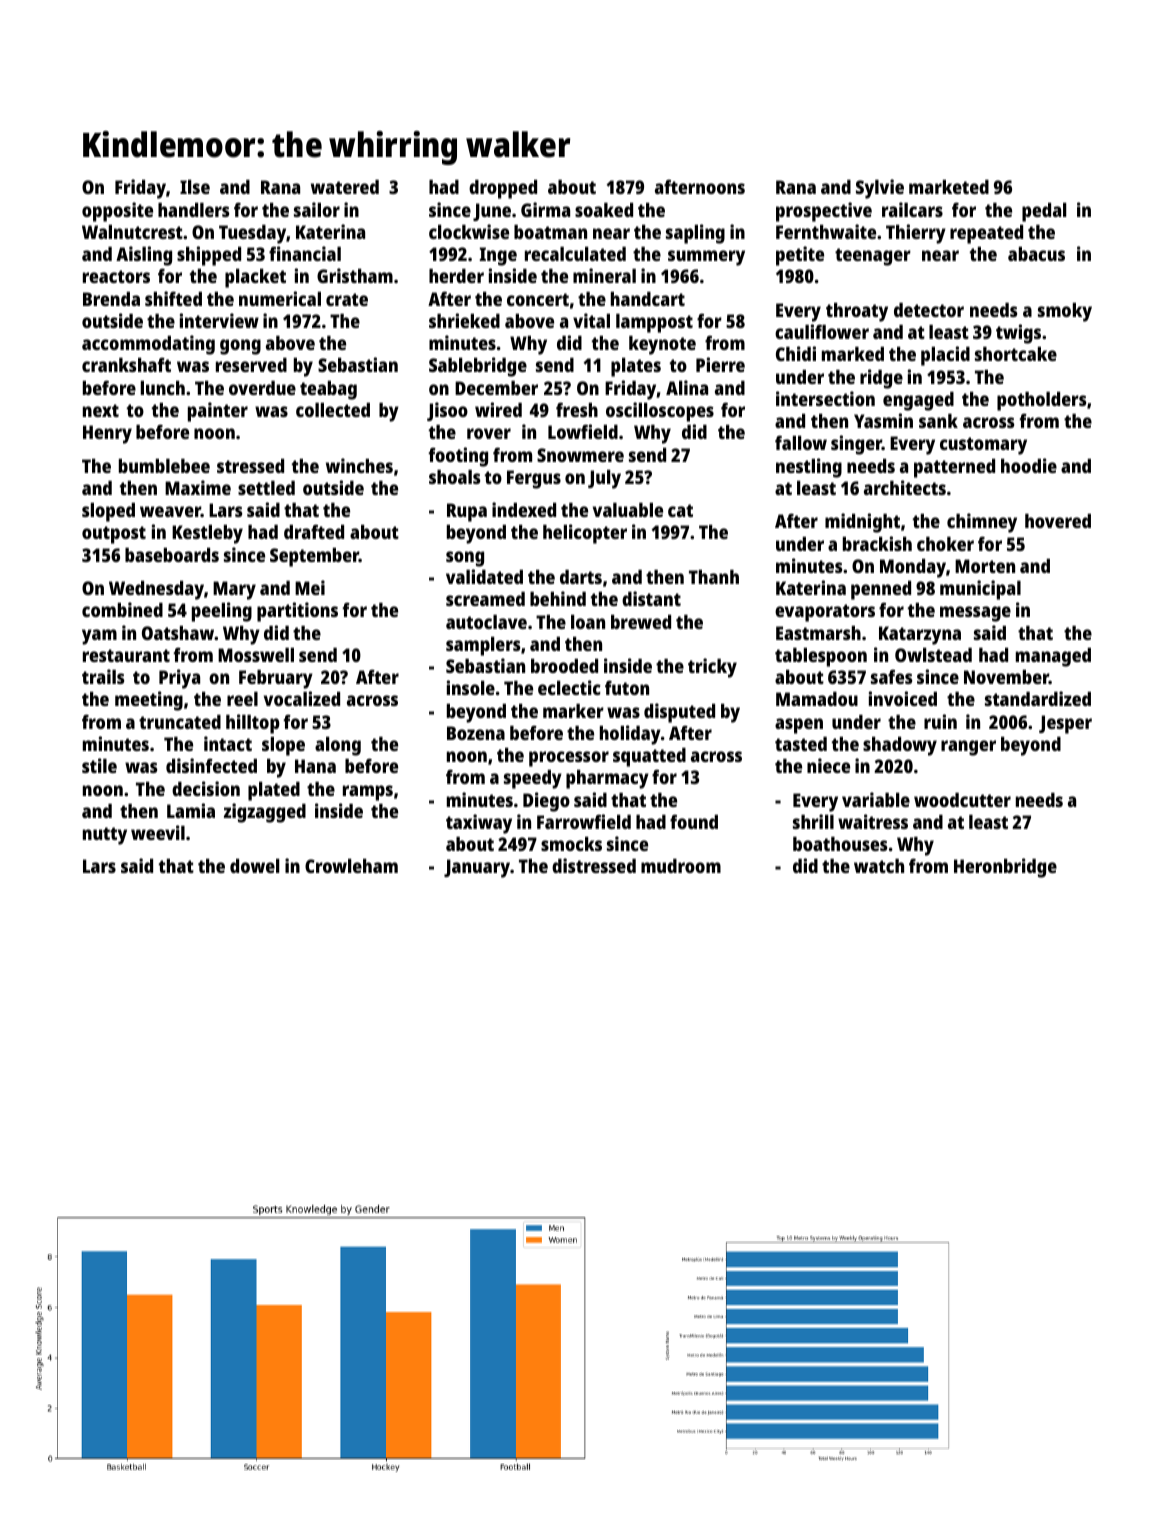 The height and width of the image is (1520, 1174). I want to click on lamppost, so click(654, 323).
